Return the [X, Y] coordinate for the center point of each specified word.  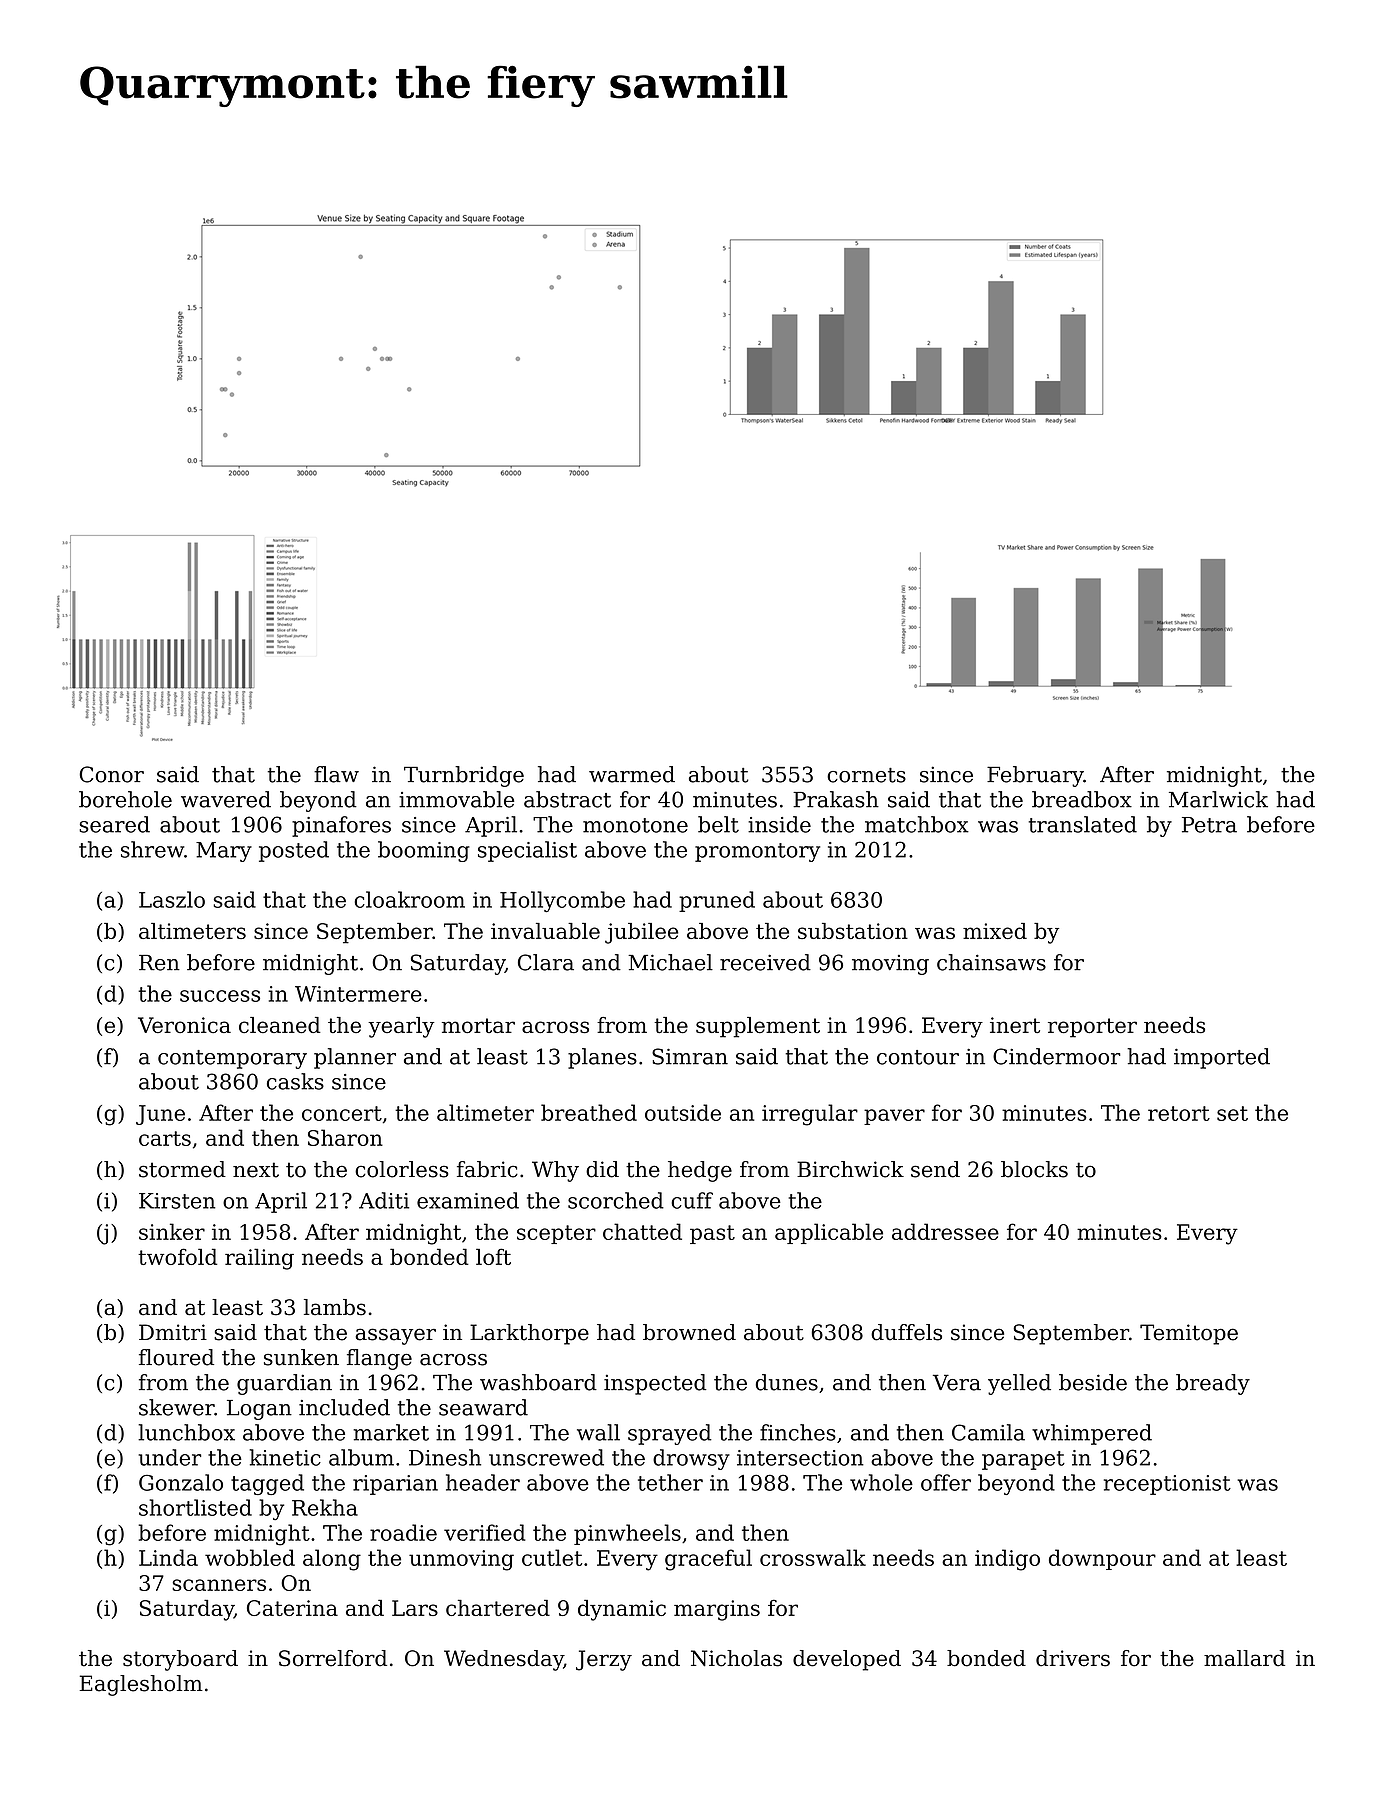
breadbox [1082, 799]
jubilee [641, 933]
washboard [538, 1382]
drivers [1073, 1658]
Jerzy [604, 1660]
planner [355, 1058]
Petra [1209, 825]
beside [1093, 1382]
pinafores [341, 826]
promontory [757, 852]
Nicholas [736, 1658]
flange [379, 1359]
